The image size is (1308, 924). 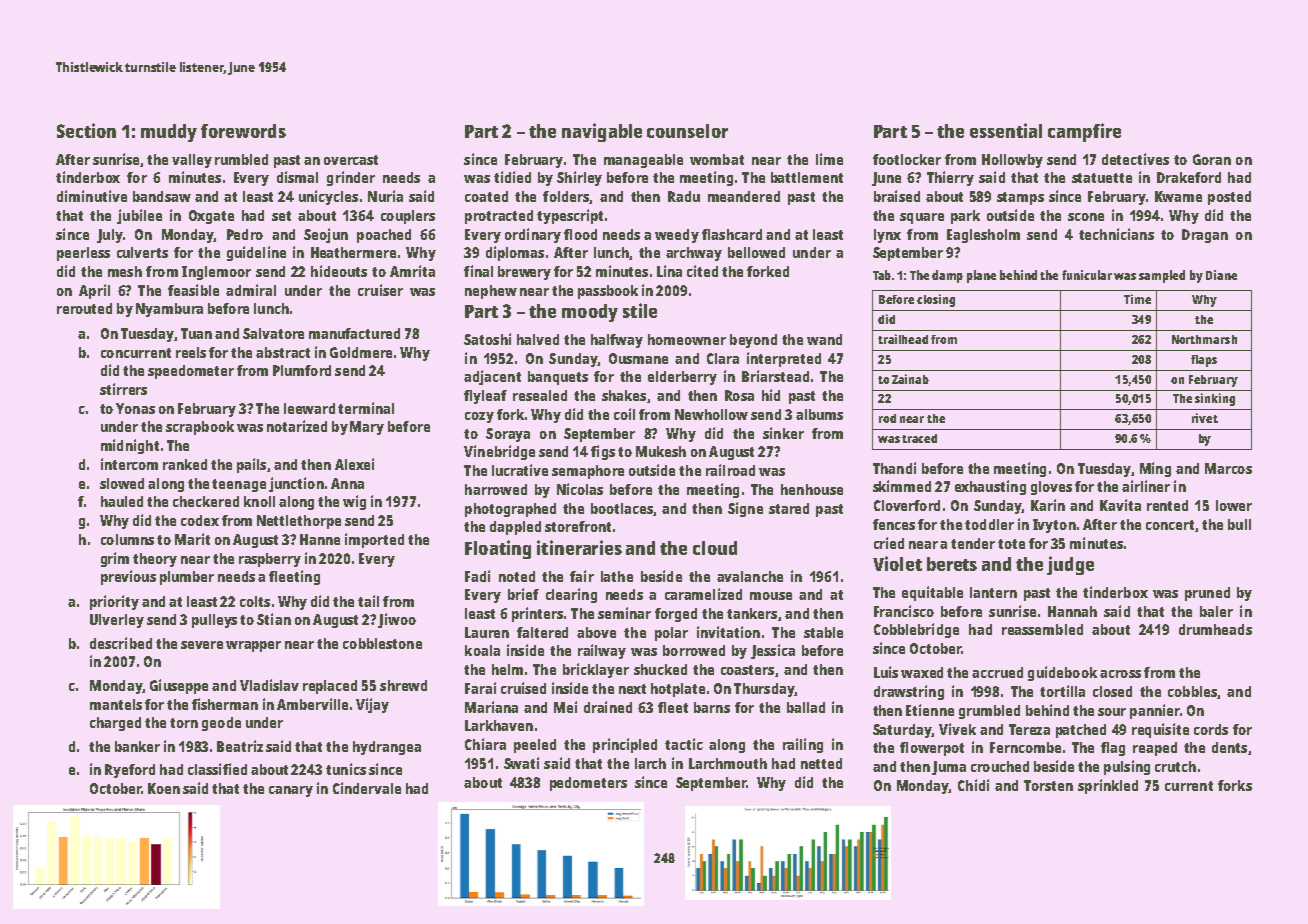 What do you see at coordinates (1070, 565) in the screenshot?
I see `judge` at bounding box center [1070, 565].
